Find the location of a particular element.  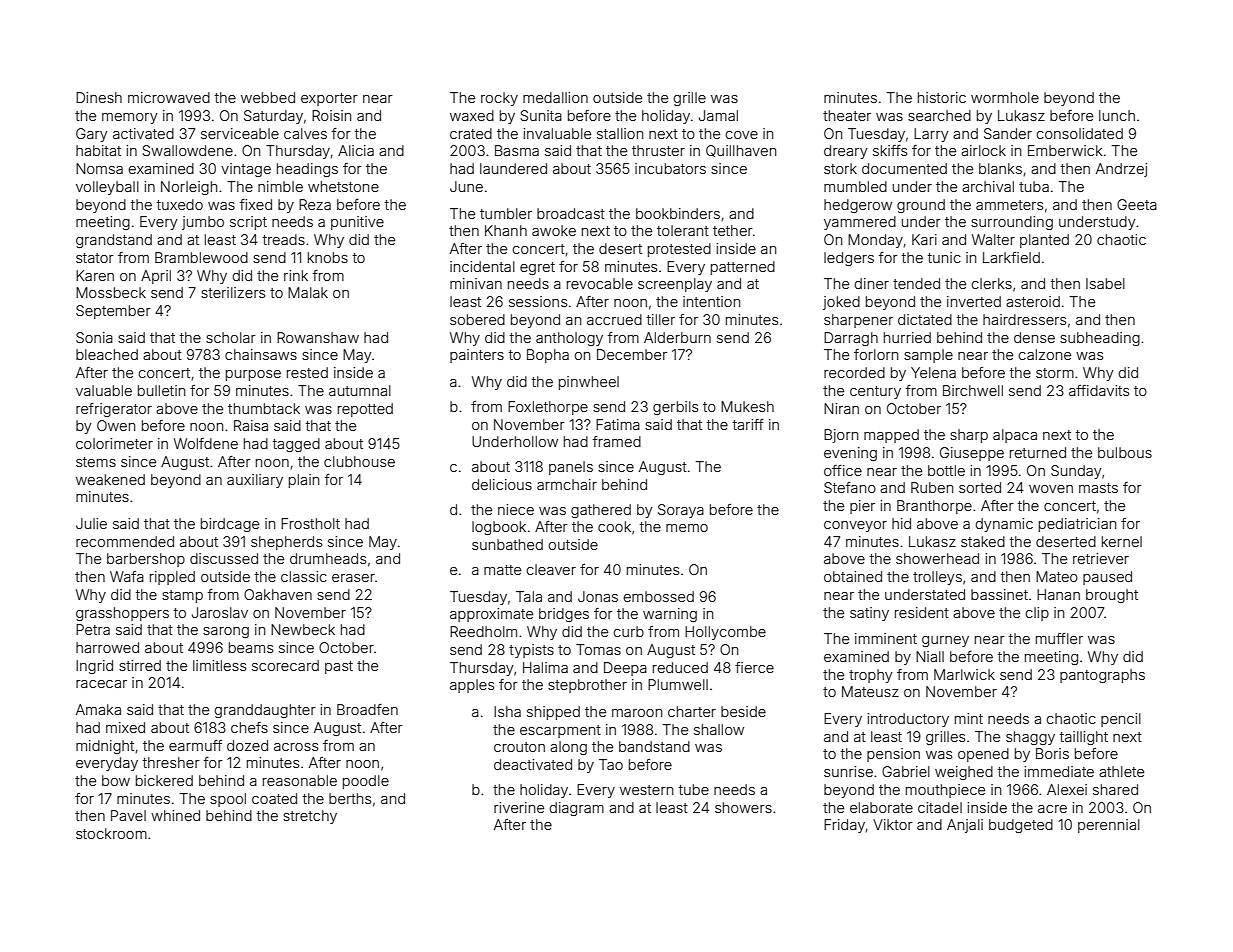

stretchy is located at coordinates (310, 817).
